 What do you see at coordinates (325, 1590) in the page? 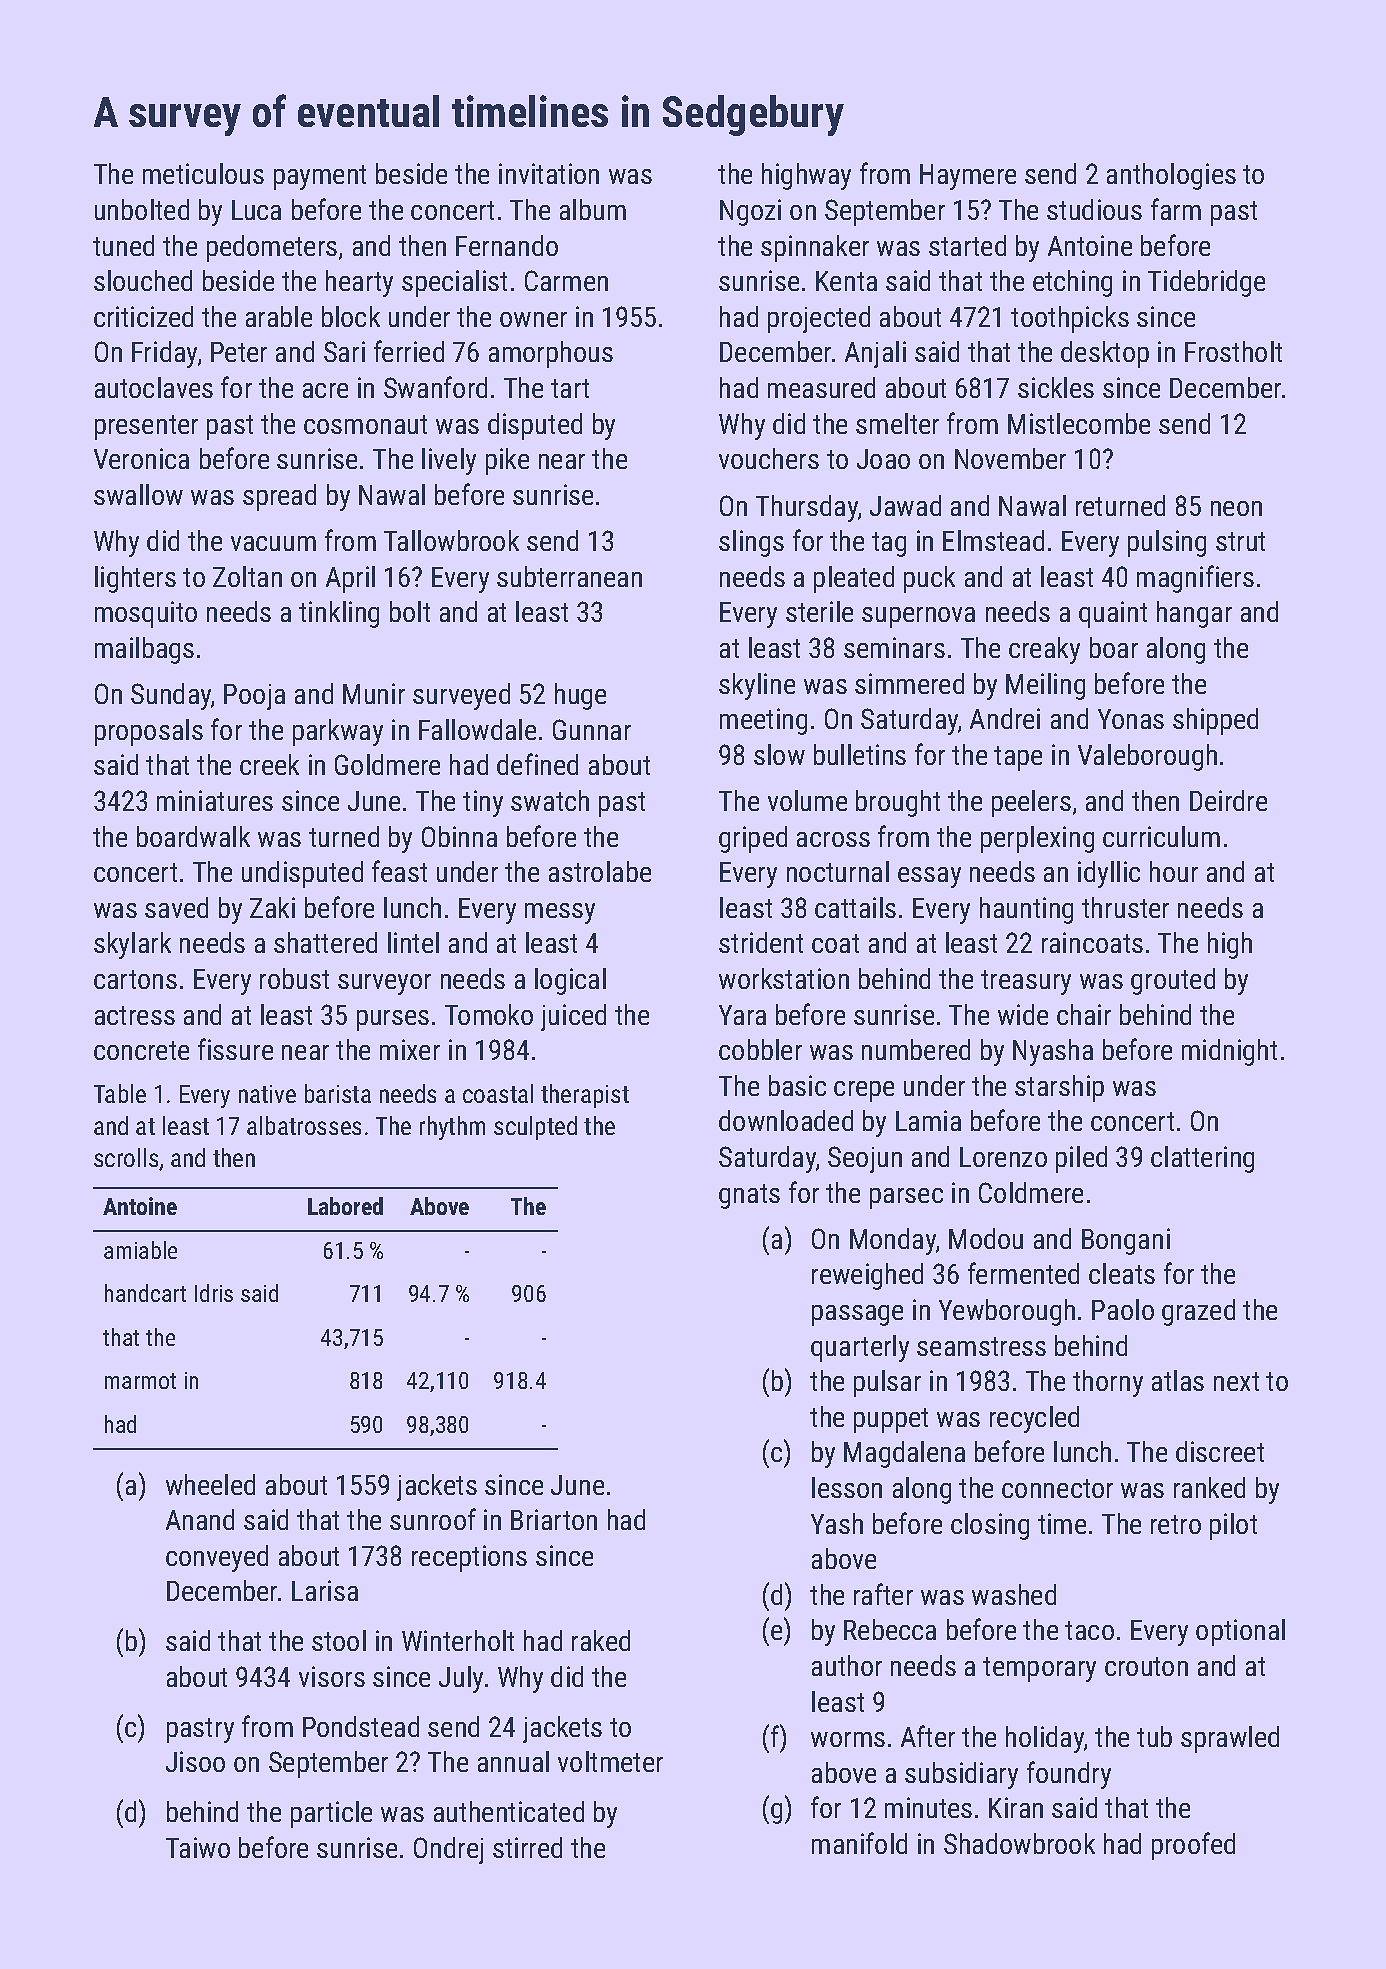
I see `Larisa` at bounding box center [325, 1590].
